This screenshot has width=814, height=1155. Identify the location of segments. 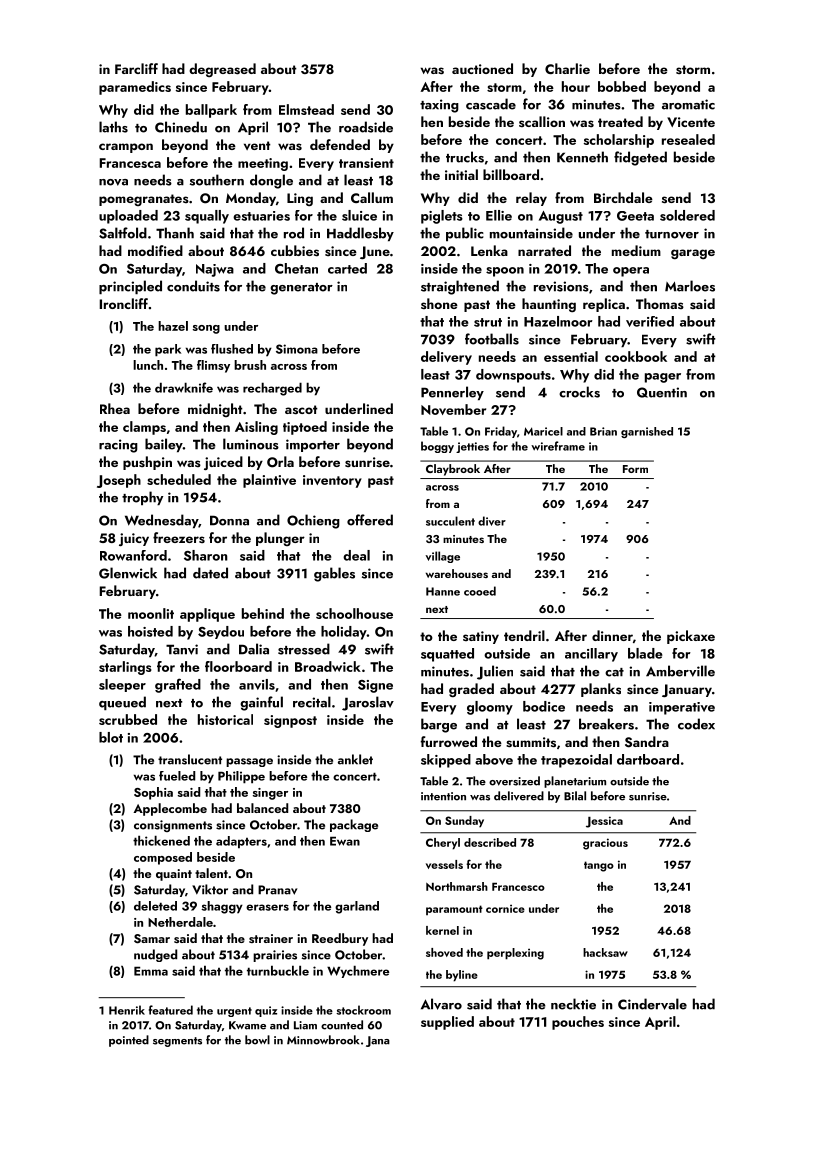
(177, 1042).
